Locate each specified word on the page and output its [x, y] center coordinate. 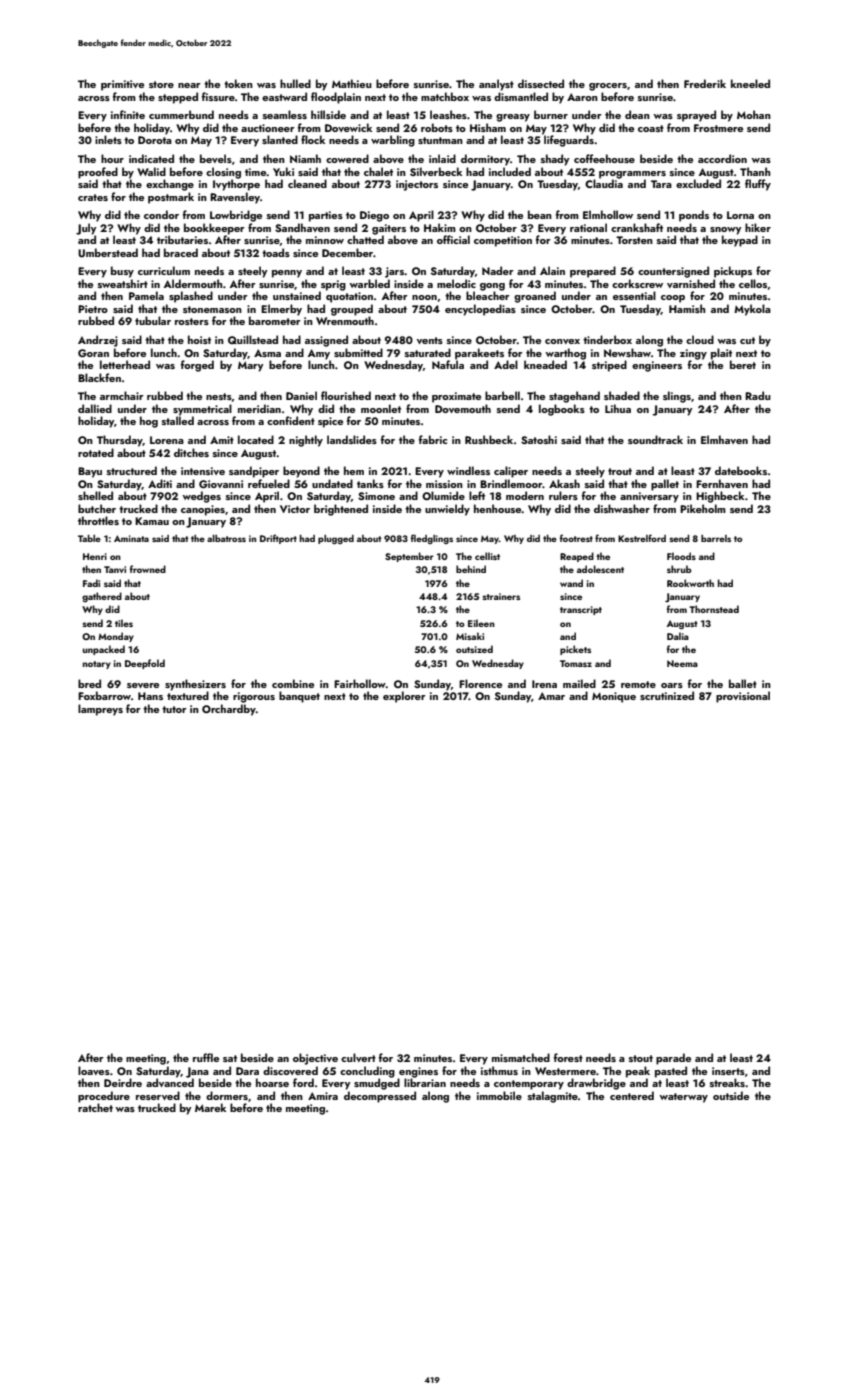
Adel [506, 364]
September [409, 557]
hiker [758, 227]
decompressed [380, 1097]
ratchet [95, 1107]
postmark [171, 198]
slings [677, 397]
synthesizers [195, 685]
